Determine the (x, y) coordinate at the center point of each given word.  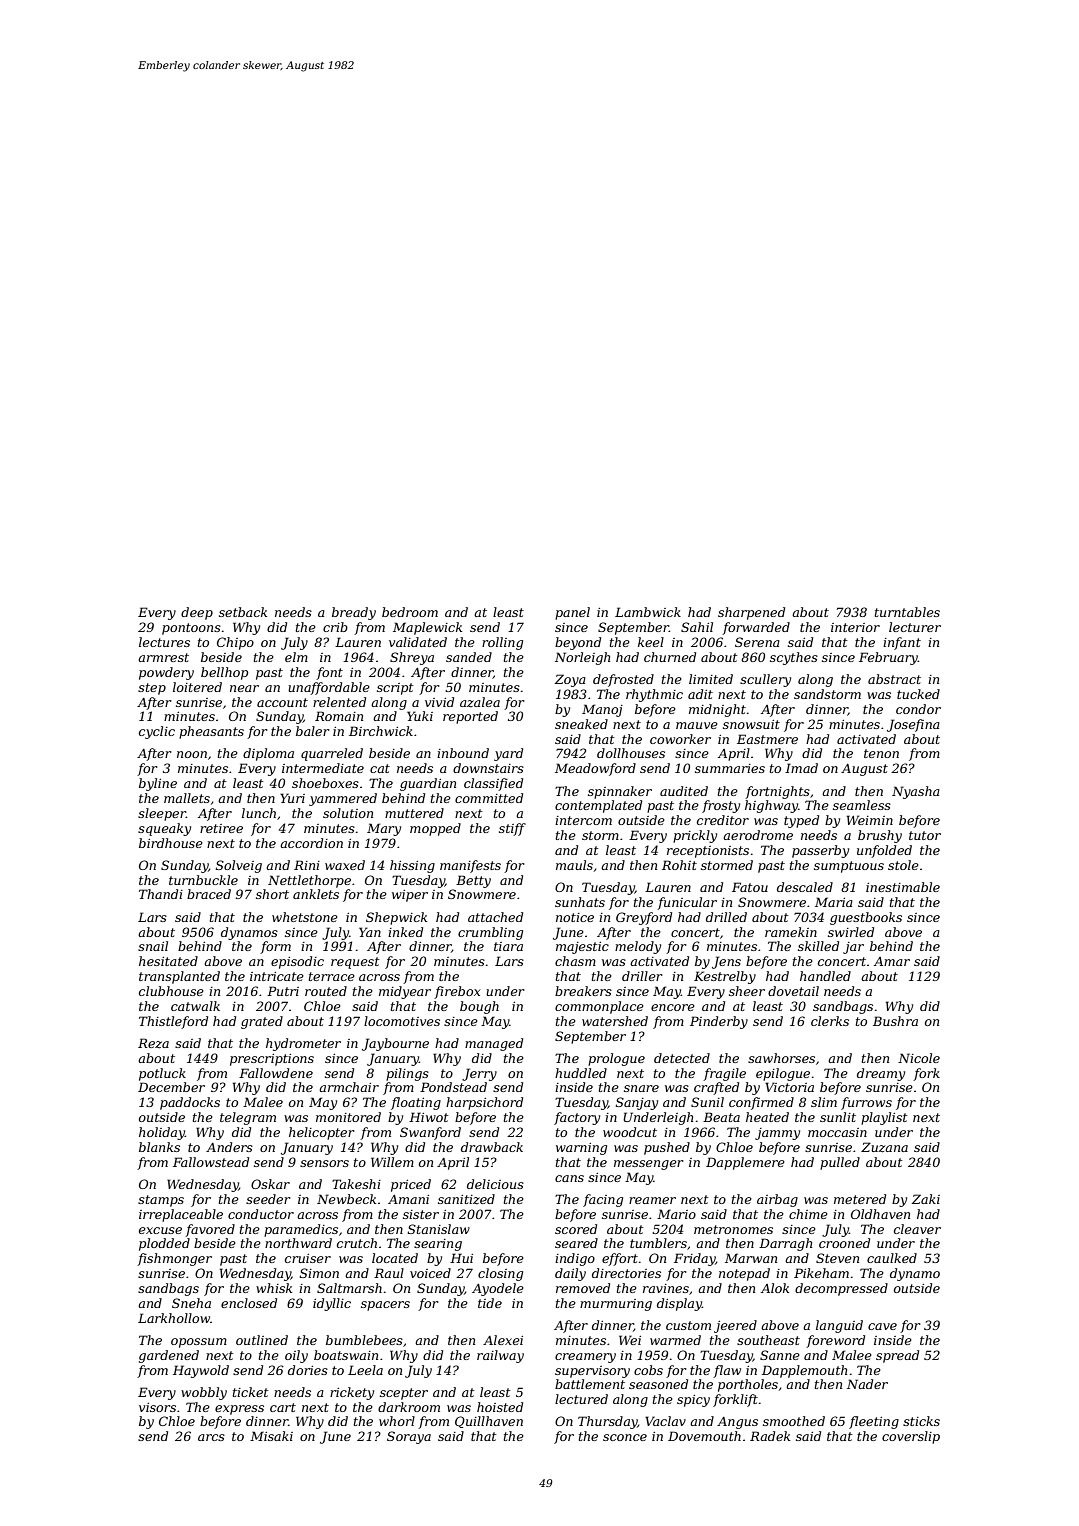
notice (575, 917)
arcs (211, 1437)
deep (197, 613)
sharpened (751, 613)
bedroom (410, 612)
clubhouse (171, 991)
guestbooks (866, 918)
